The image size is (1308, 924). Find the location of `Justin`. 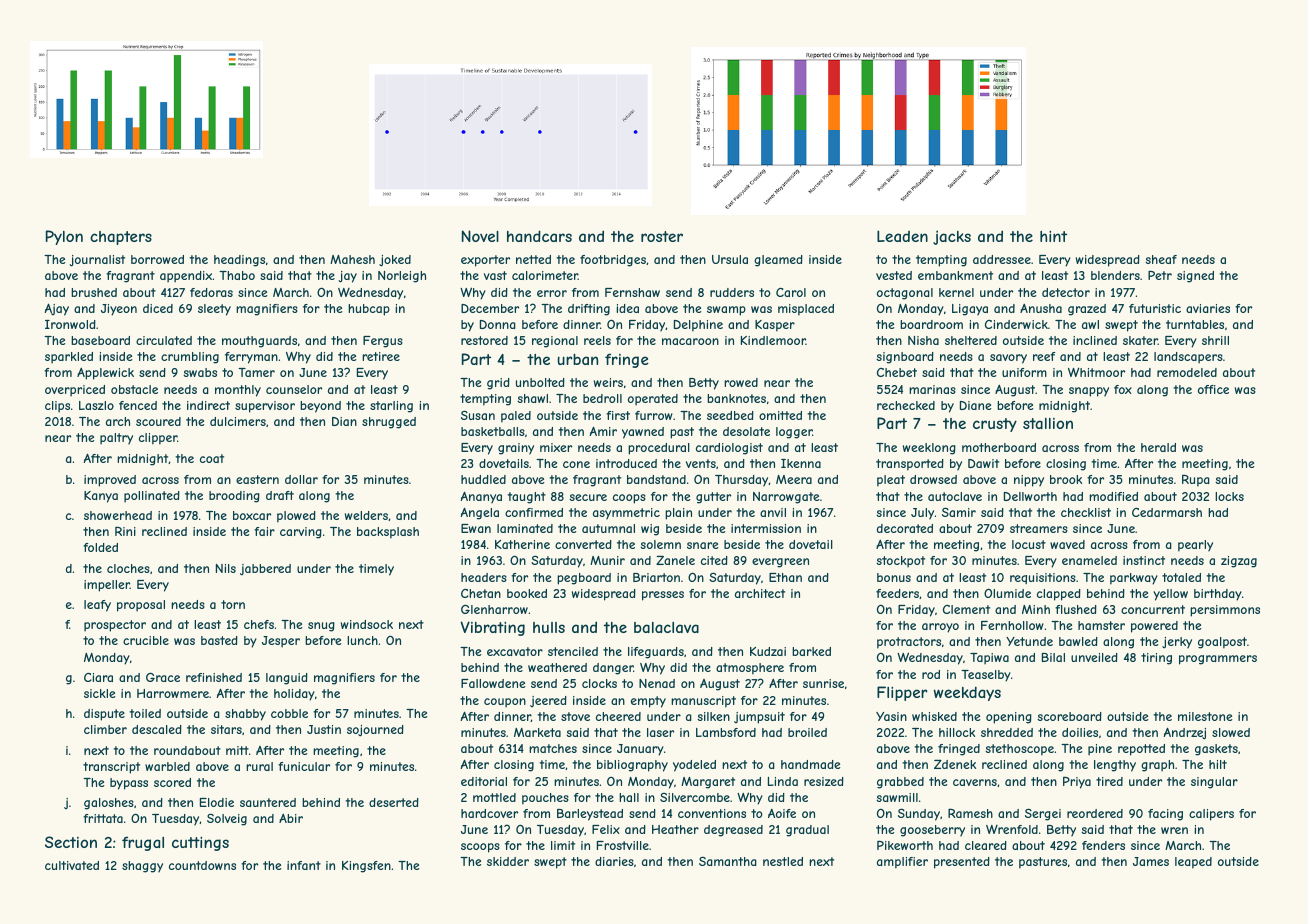

Justin is located at coordinates (324, 729).
